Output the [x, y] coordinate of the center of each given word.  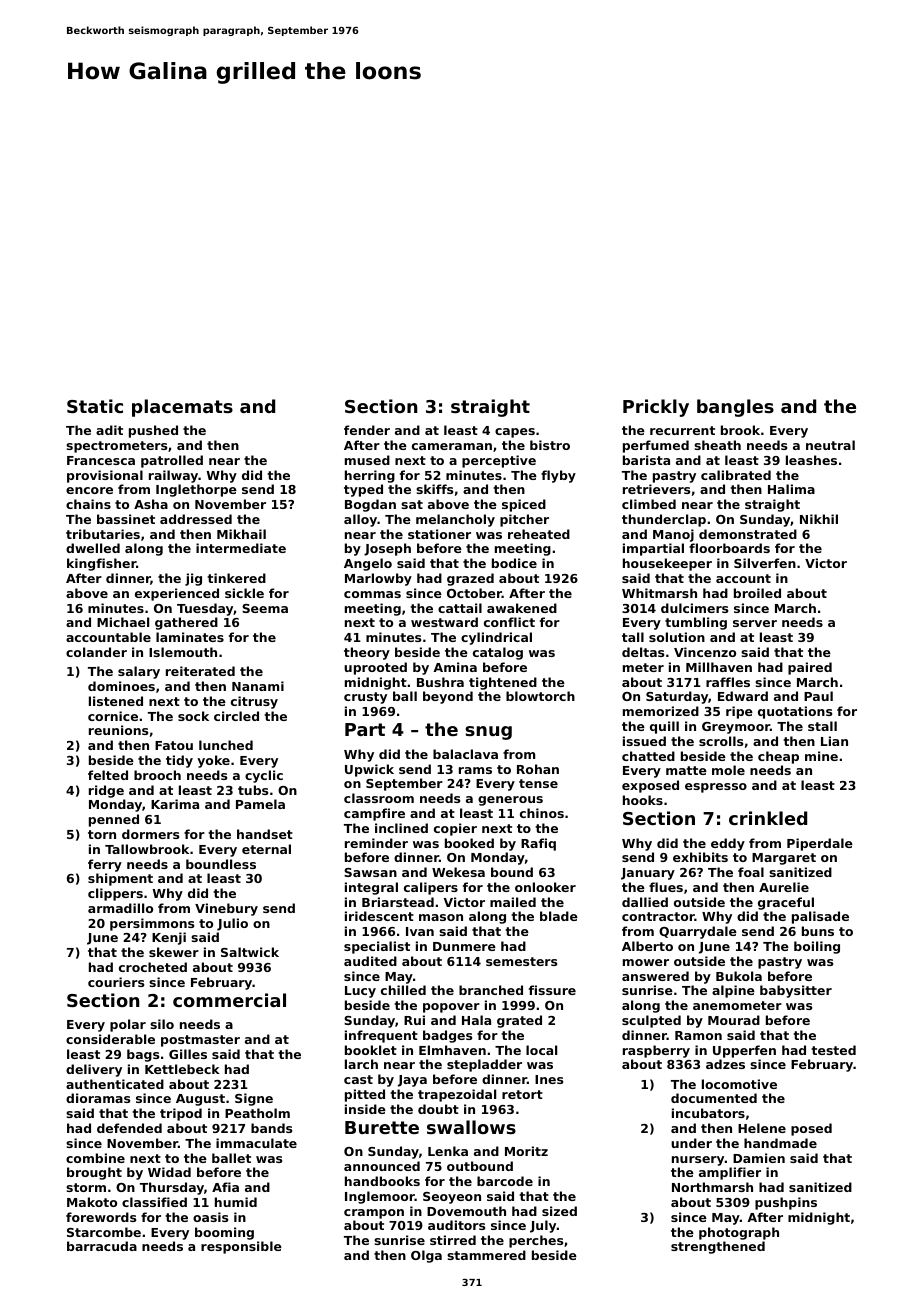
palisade [820, 917]
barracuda [102, 1246]
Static [95, 406]
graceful [786, 903]
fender [367, 430]
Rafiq [538, 844]
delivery [94, 1070]
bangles [735, 408]
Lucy [360, 992]
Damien [759, 1158]
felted [108, 775]
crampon [374, 1214]
